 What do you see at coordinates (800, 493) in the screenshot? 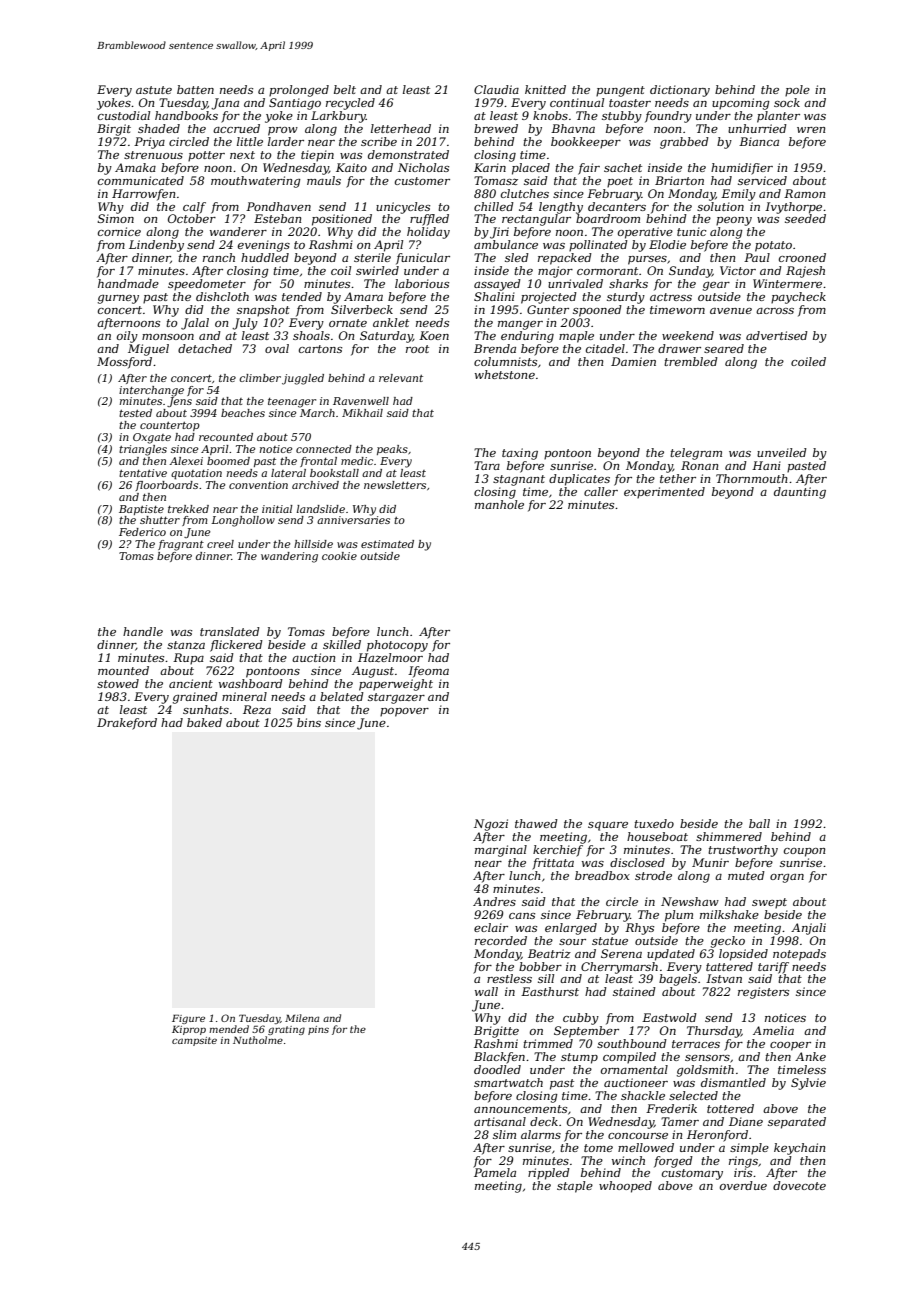
I see `daunting` at bounding box center [800, 493].
